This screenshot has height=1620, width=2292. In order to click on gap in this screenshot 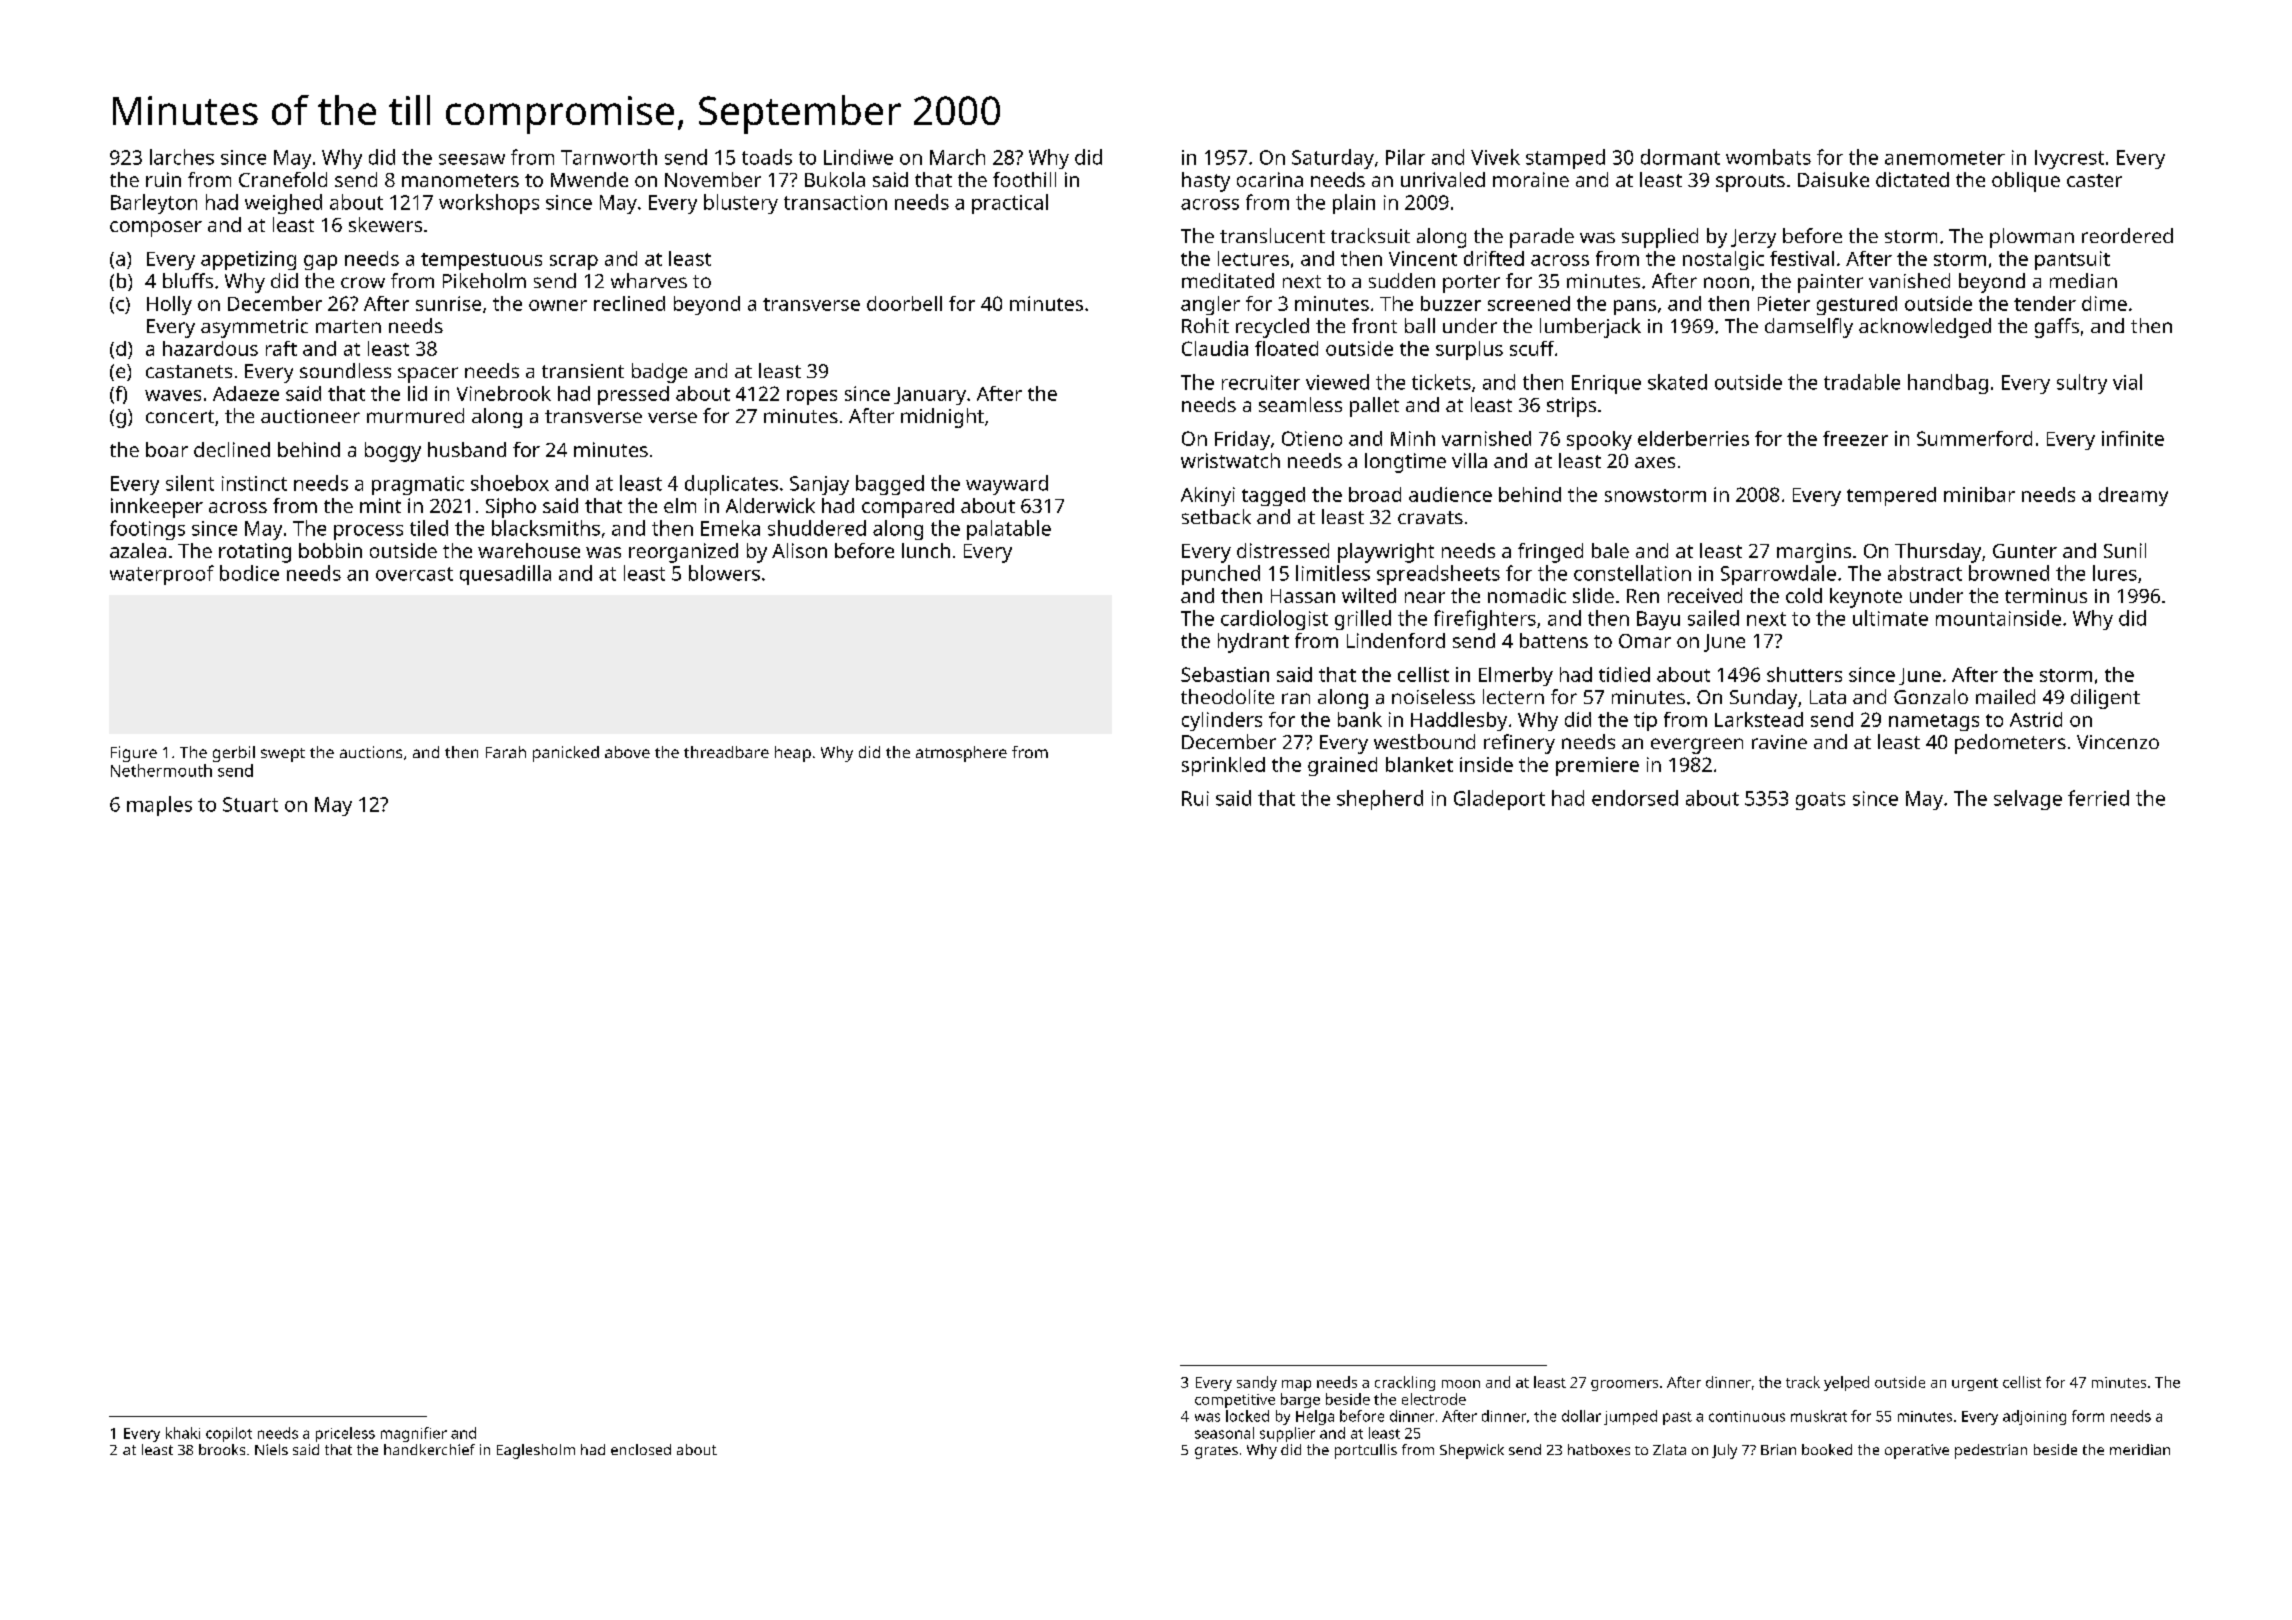, I will do `click(320, 262)`.
